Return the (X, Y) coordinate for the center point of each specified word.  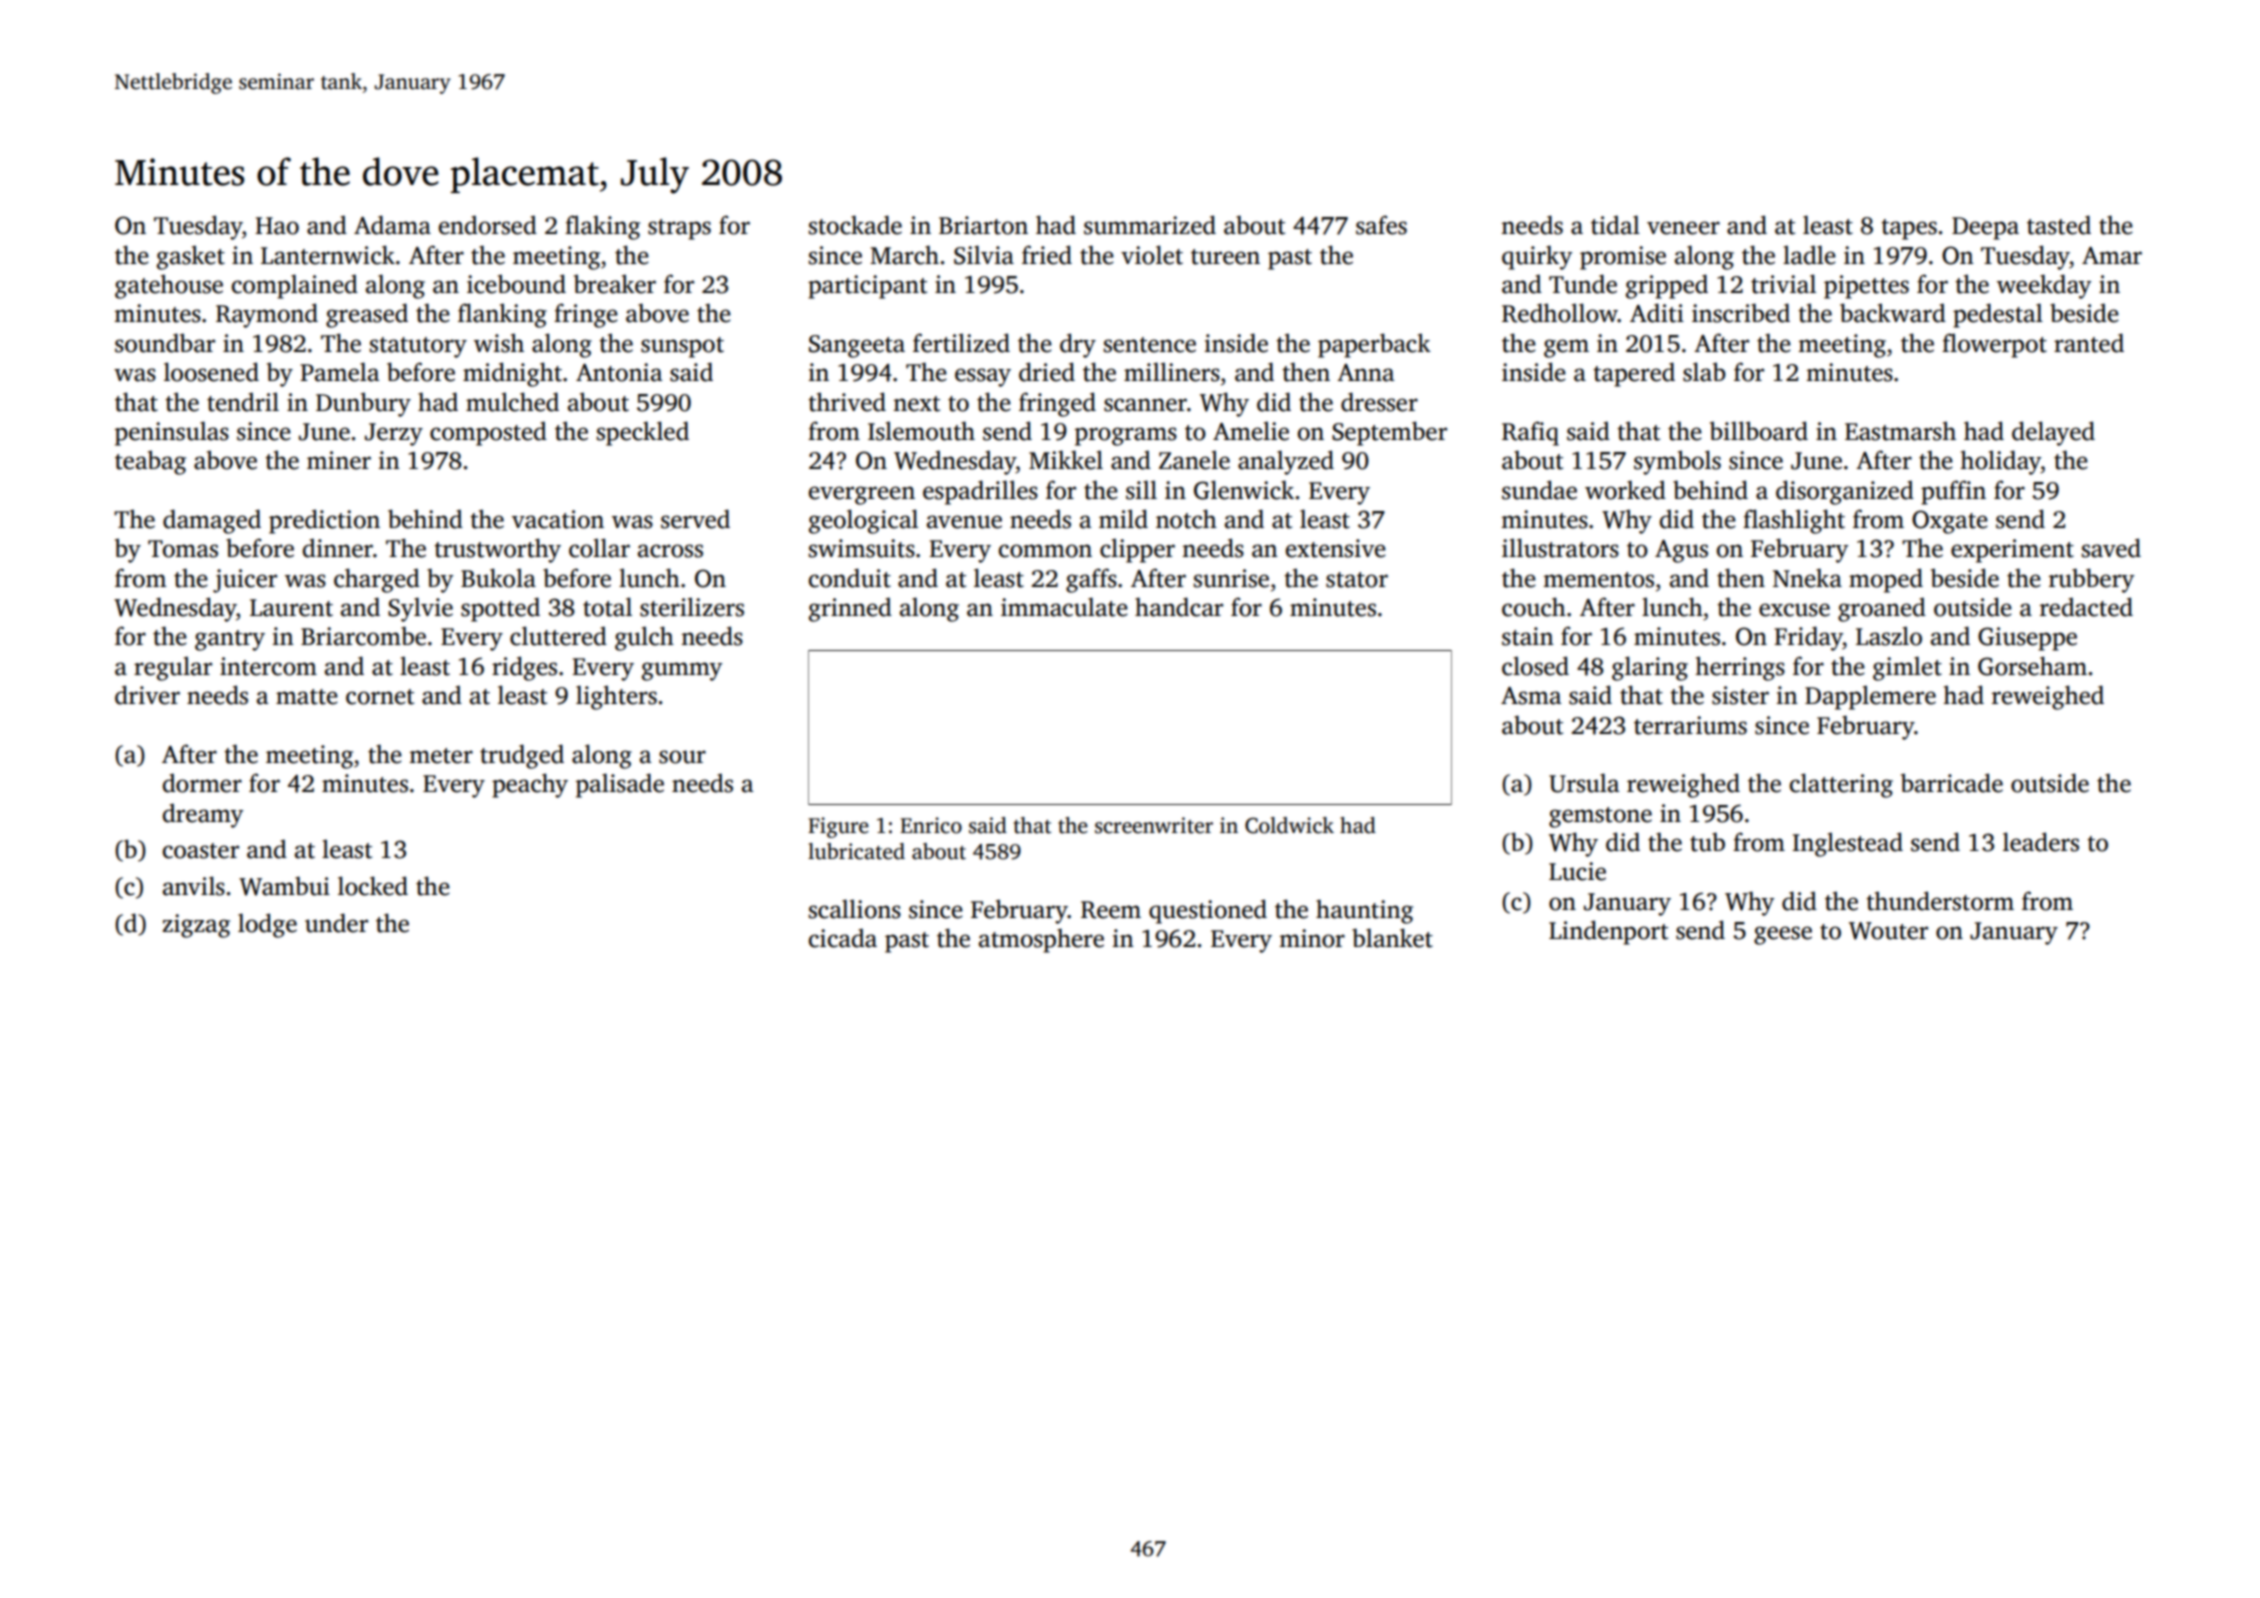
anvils (194, 886)
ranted (2089, 343)
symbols (1677, 462)
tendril (243, 402)
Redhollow (1560, 313)
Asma (1531, 696)
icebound (516, 284)
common (1045, 551)
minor (1312, 938)
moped (1886, 580)
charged (377, 580)
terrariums (1690, 725)
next (916, 404)
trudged (522, 756)
